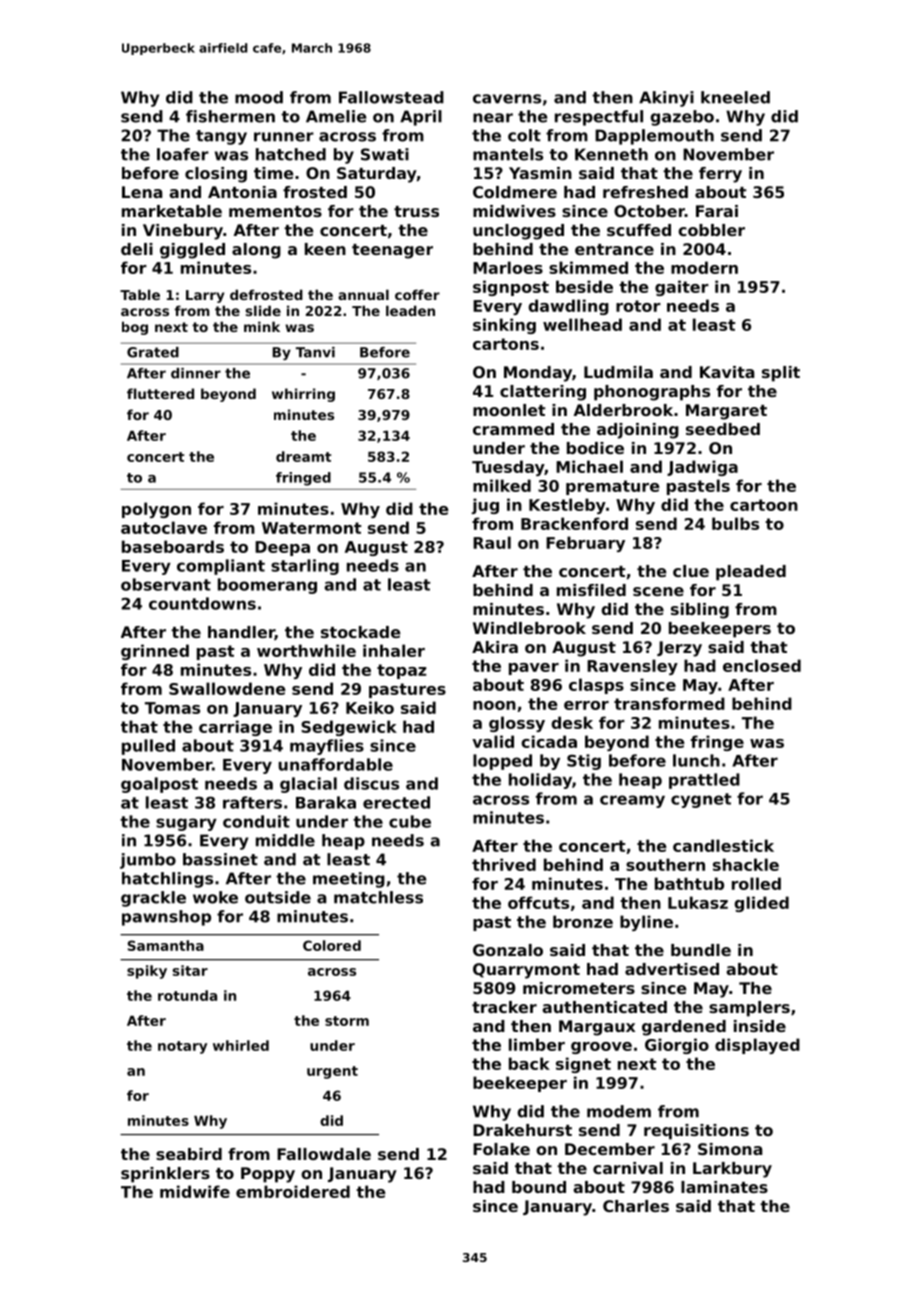 Image resolution: width=924 pixels, height=1308 pixels. I want to click on caverns, so click(507, 99).
